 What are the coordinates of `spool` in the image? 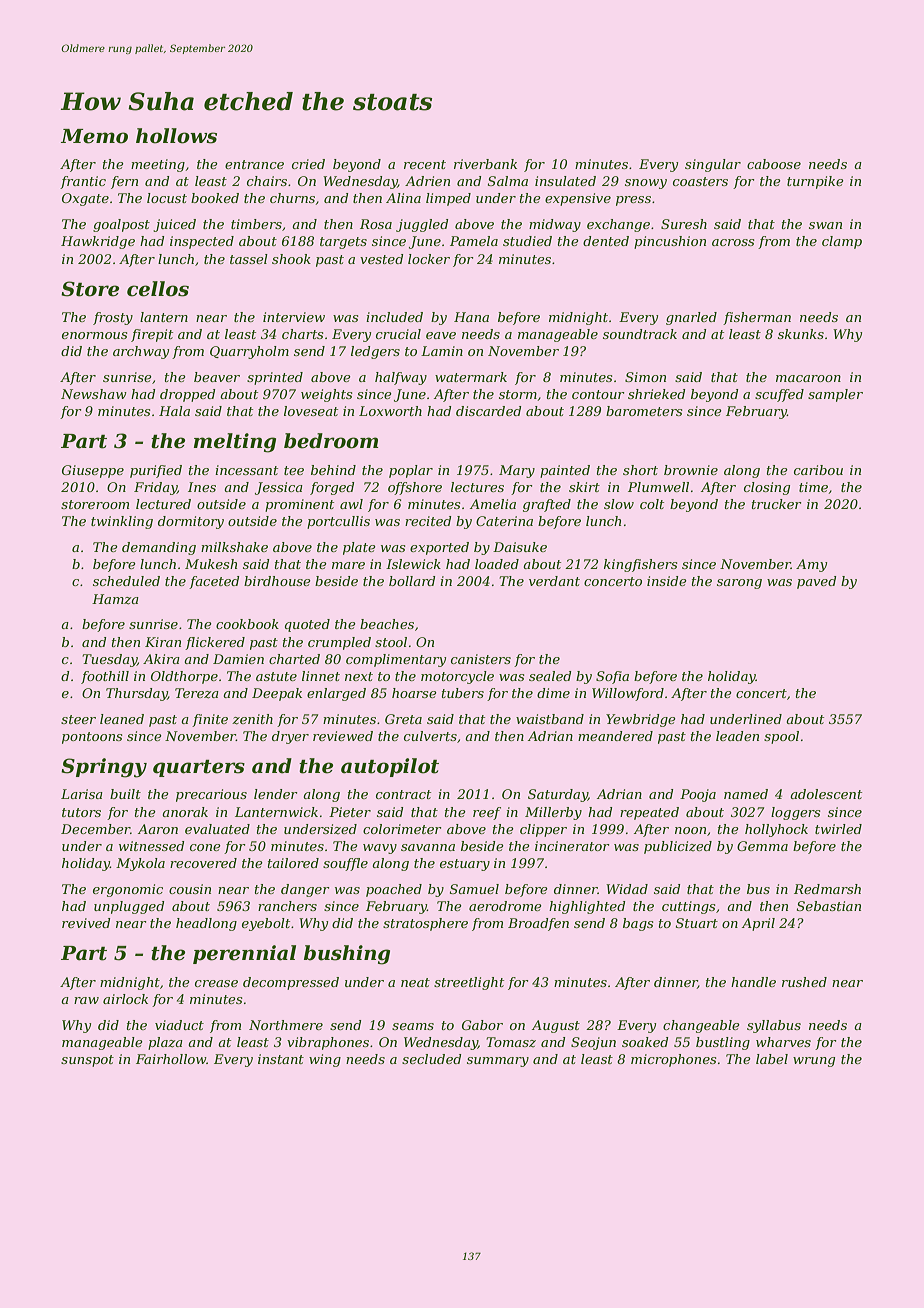 It's located at (781, 737).
